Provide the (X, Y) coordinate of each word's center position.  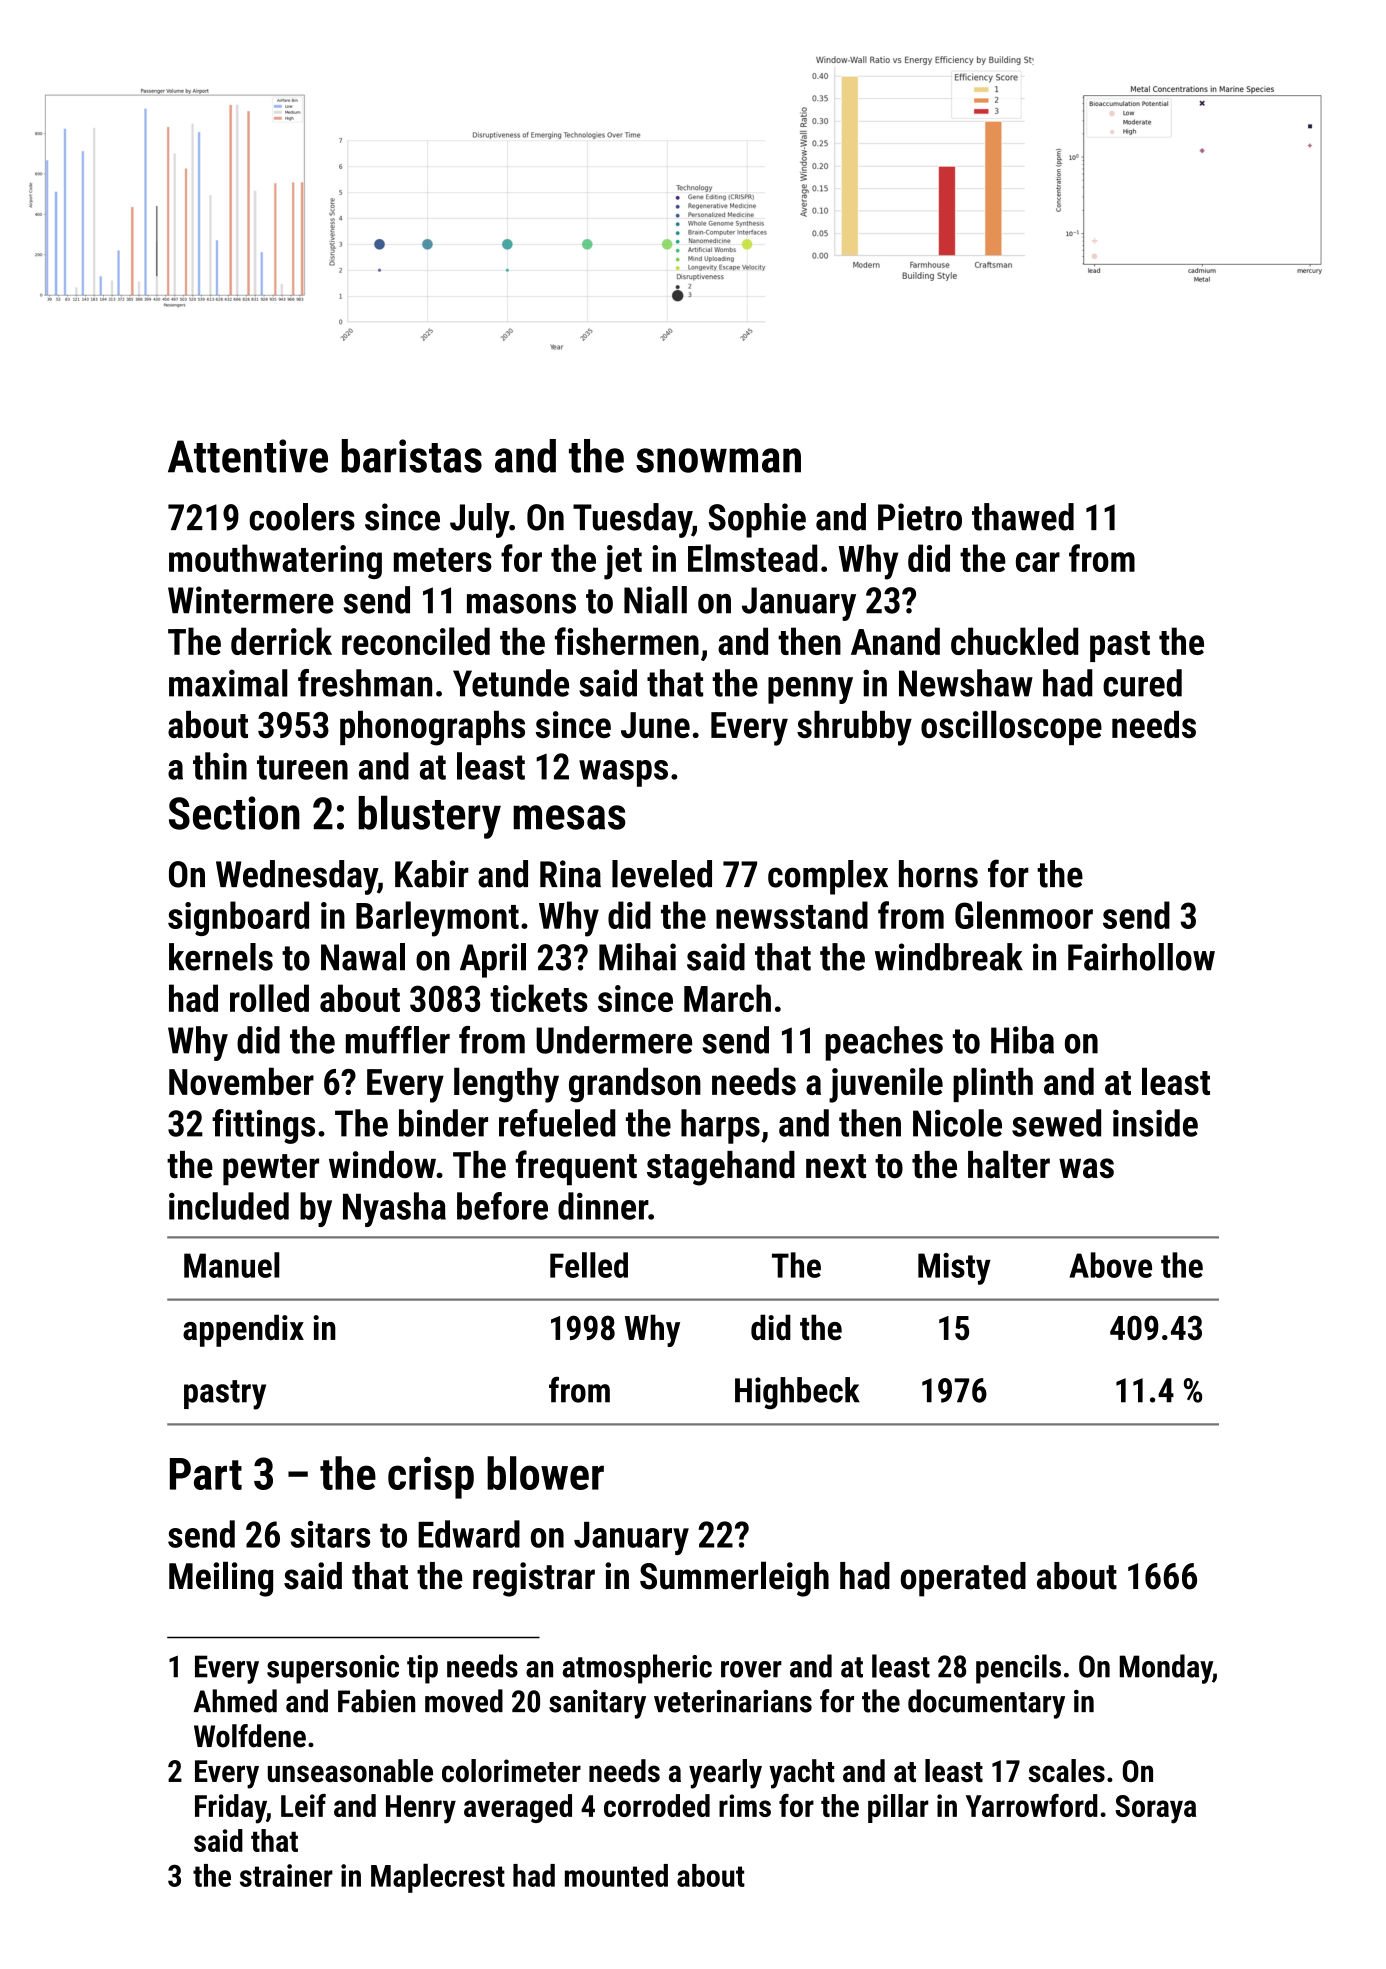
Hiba (1022, 1040)
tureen (302, 767)
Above (1110, 1265)
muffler (398, 1040)
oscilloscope (1011, 727)
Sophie (757, 520)
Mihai (637, 957)
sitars (330, 1534)
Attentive (248, 456)
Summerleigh (734, 1579)
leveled (662, 874)
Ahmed (235, 1701)
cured (1142, 683)
